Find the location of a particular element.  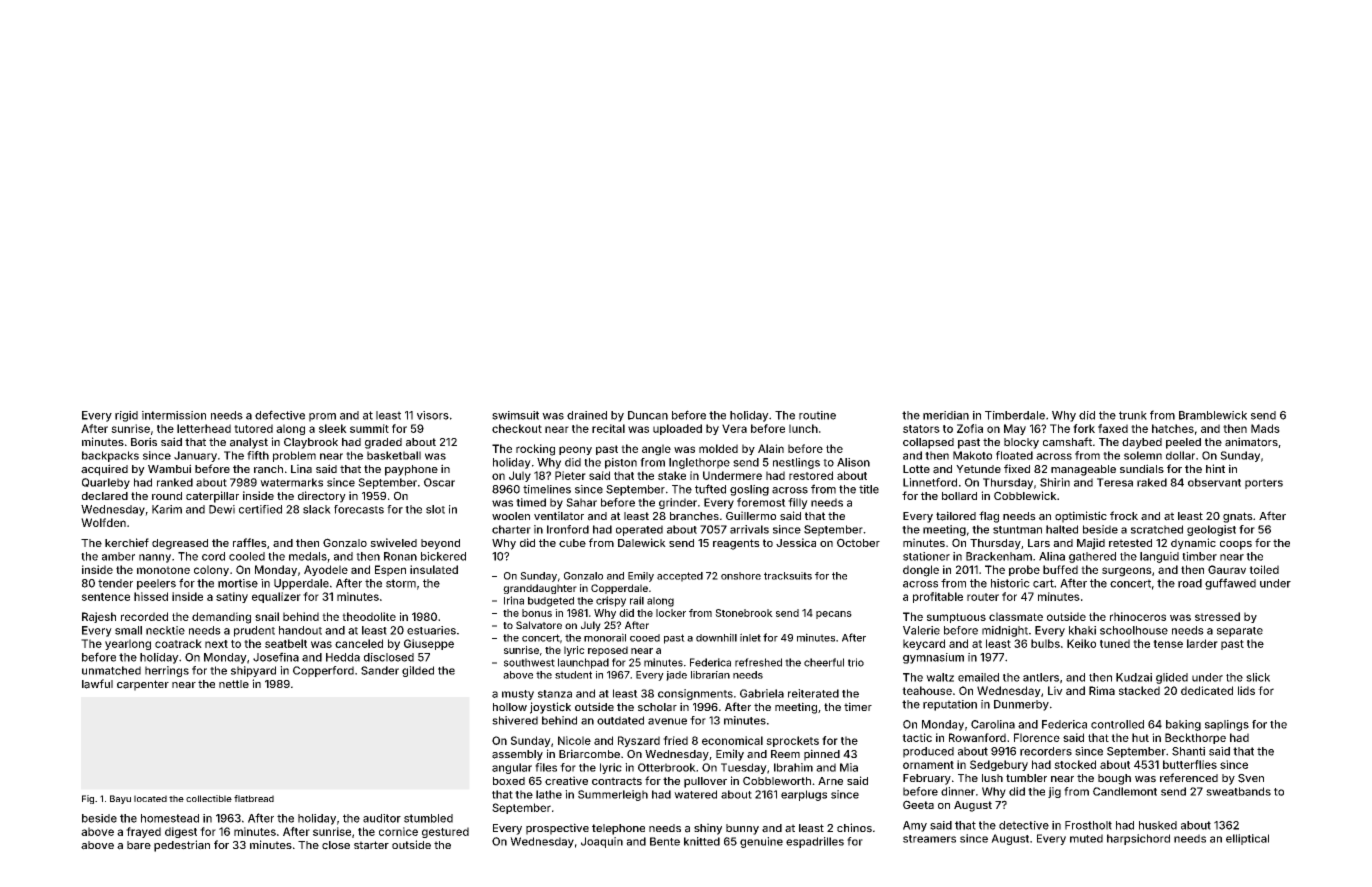

Duncan is located at coordinates (648, 415).
